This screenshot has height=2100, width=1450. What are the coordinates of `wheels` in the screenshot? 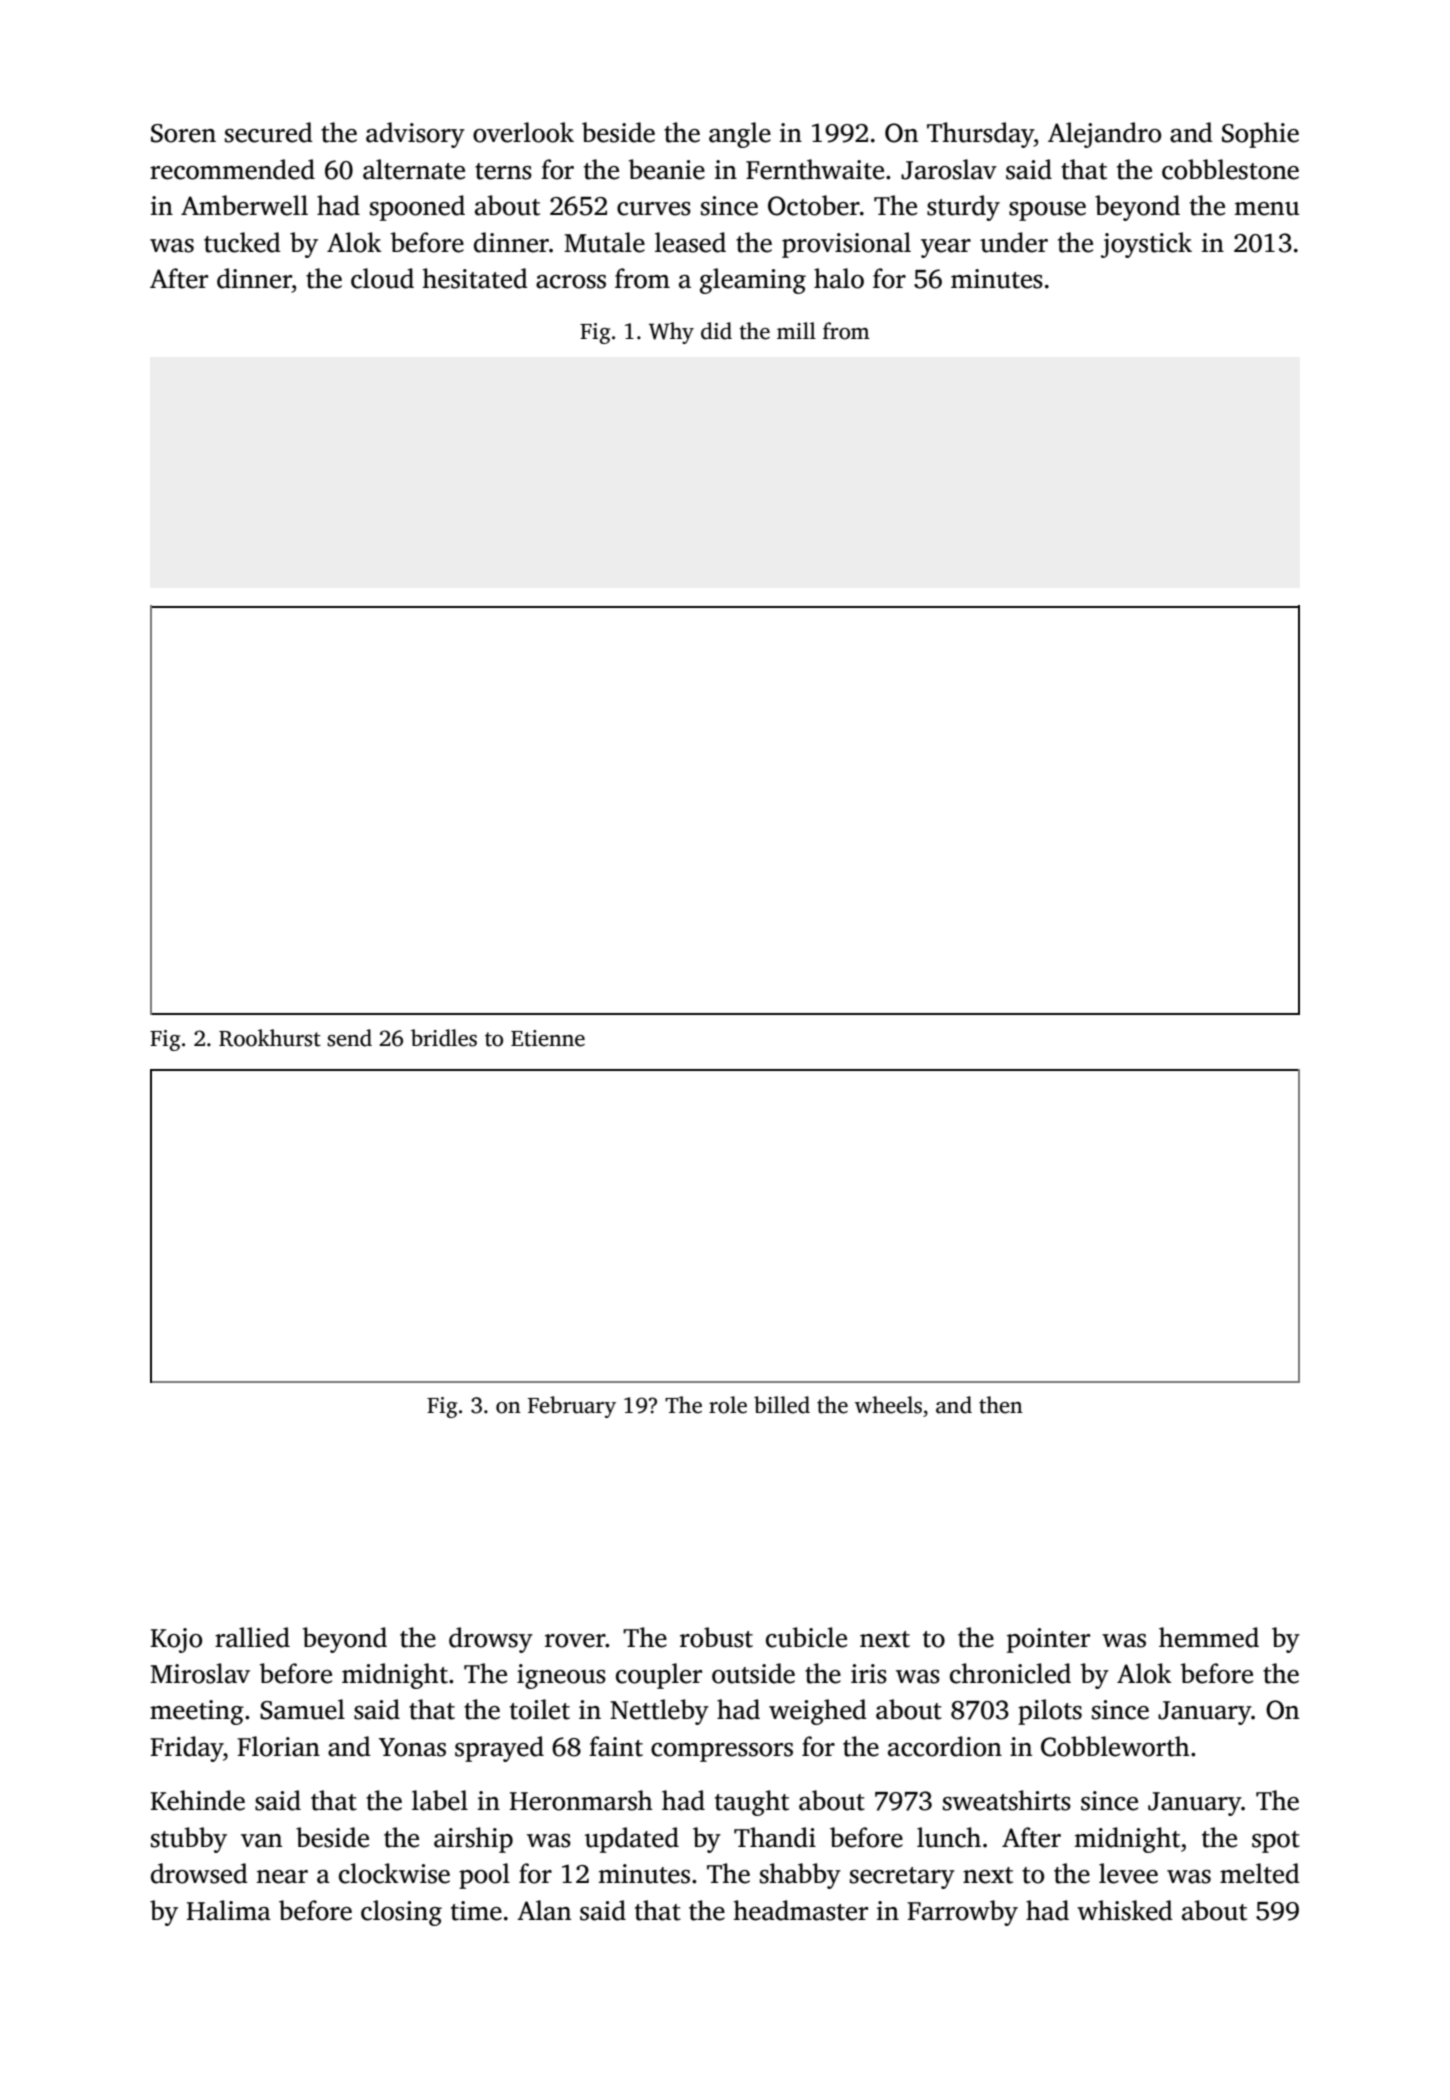 It's located at (888, 1405).
